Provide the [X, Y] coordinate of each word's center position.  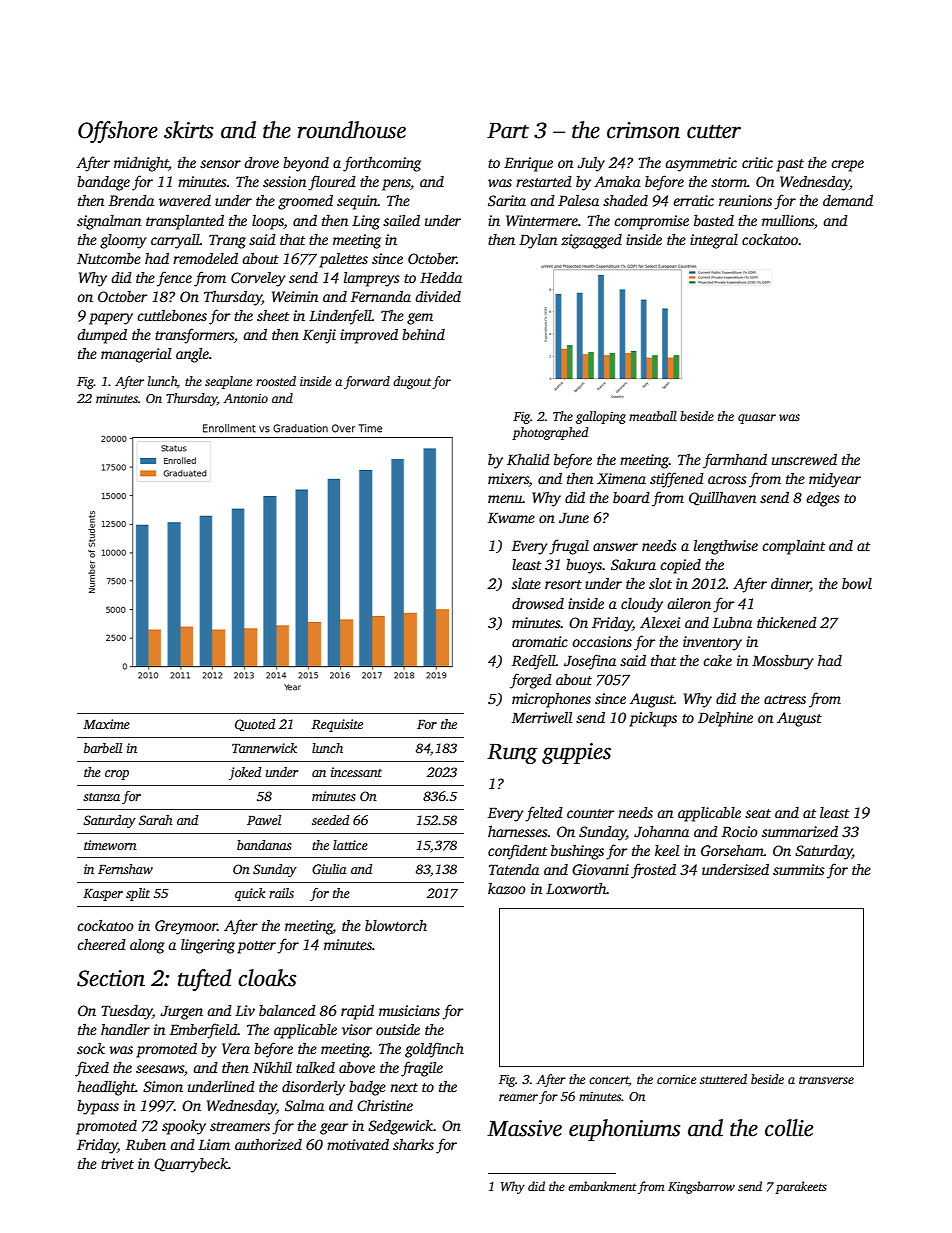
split [138, 894]
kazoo [507, 888]
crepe [847, 166]
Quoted [255, 725]
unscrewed [804, 459]
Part [508, 131]
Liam [214, 1144]
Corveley [258, 279]
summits [799, 869]
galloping [601, 417]
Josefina [590, 662]
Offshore [118, 132]
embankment [602, 1186]
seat [758, 813]
